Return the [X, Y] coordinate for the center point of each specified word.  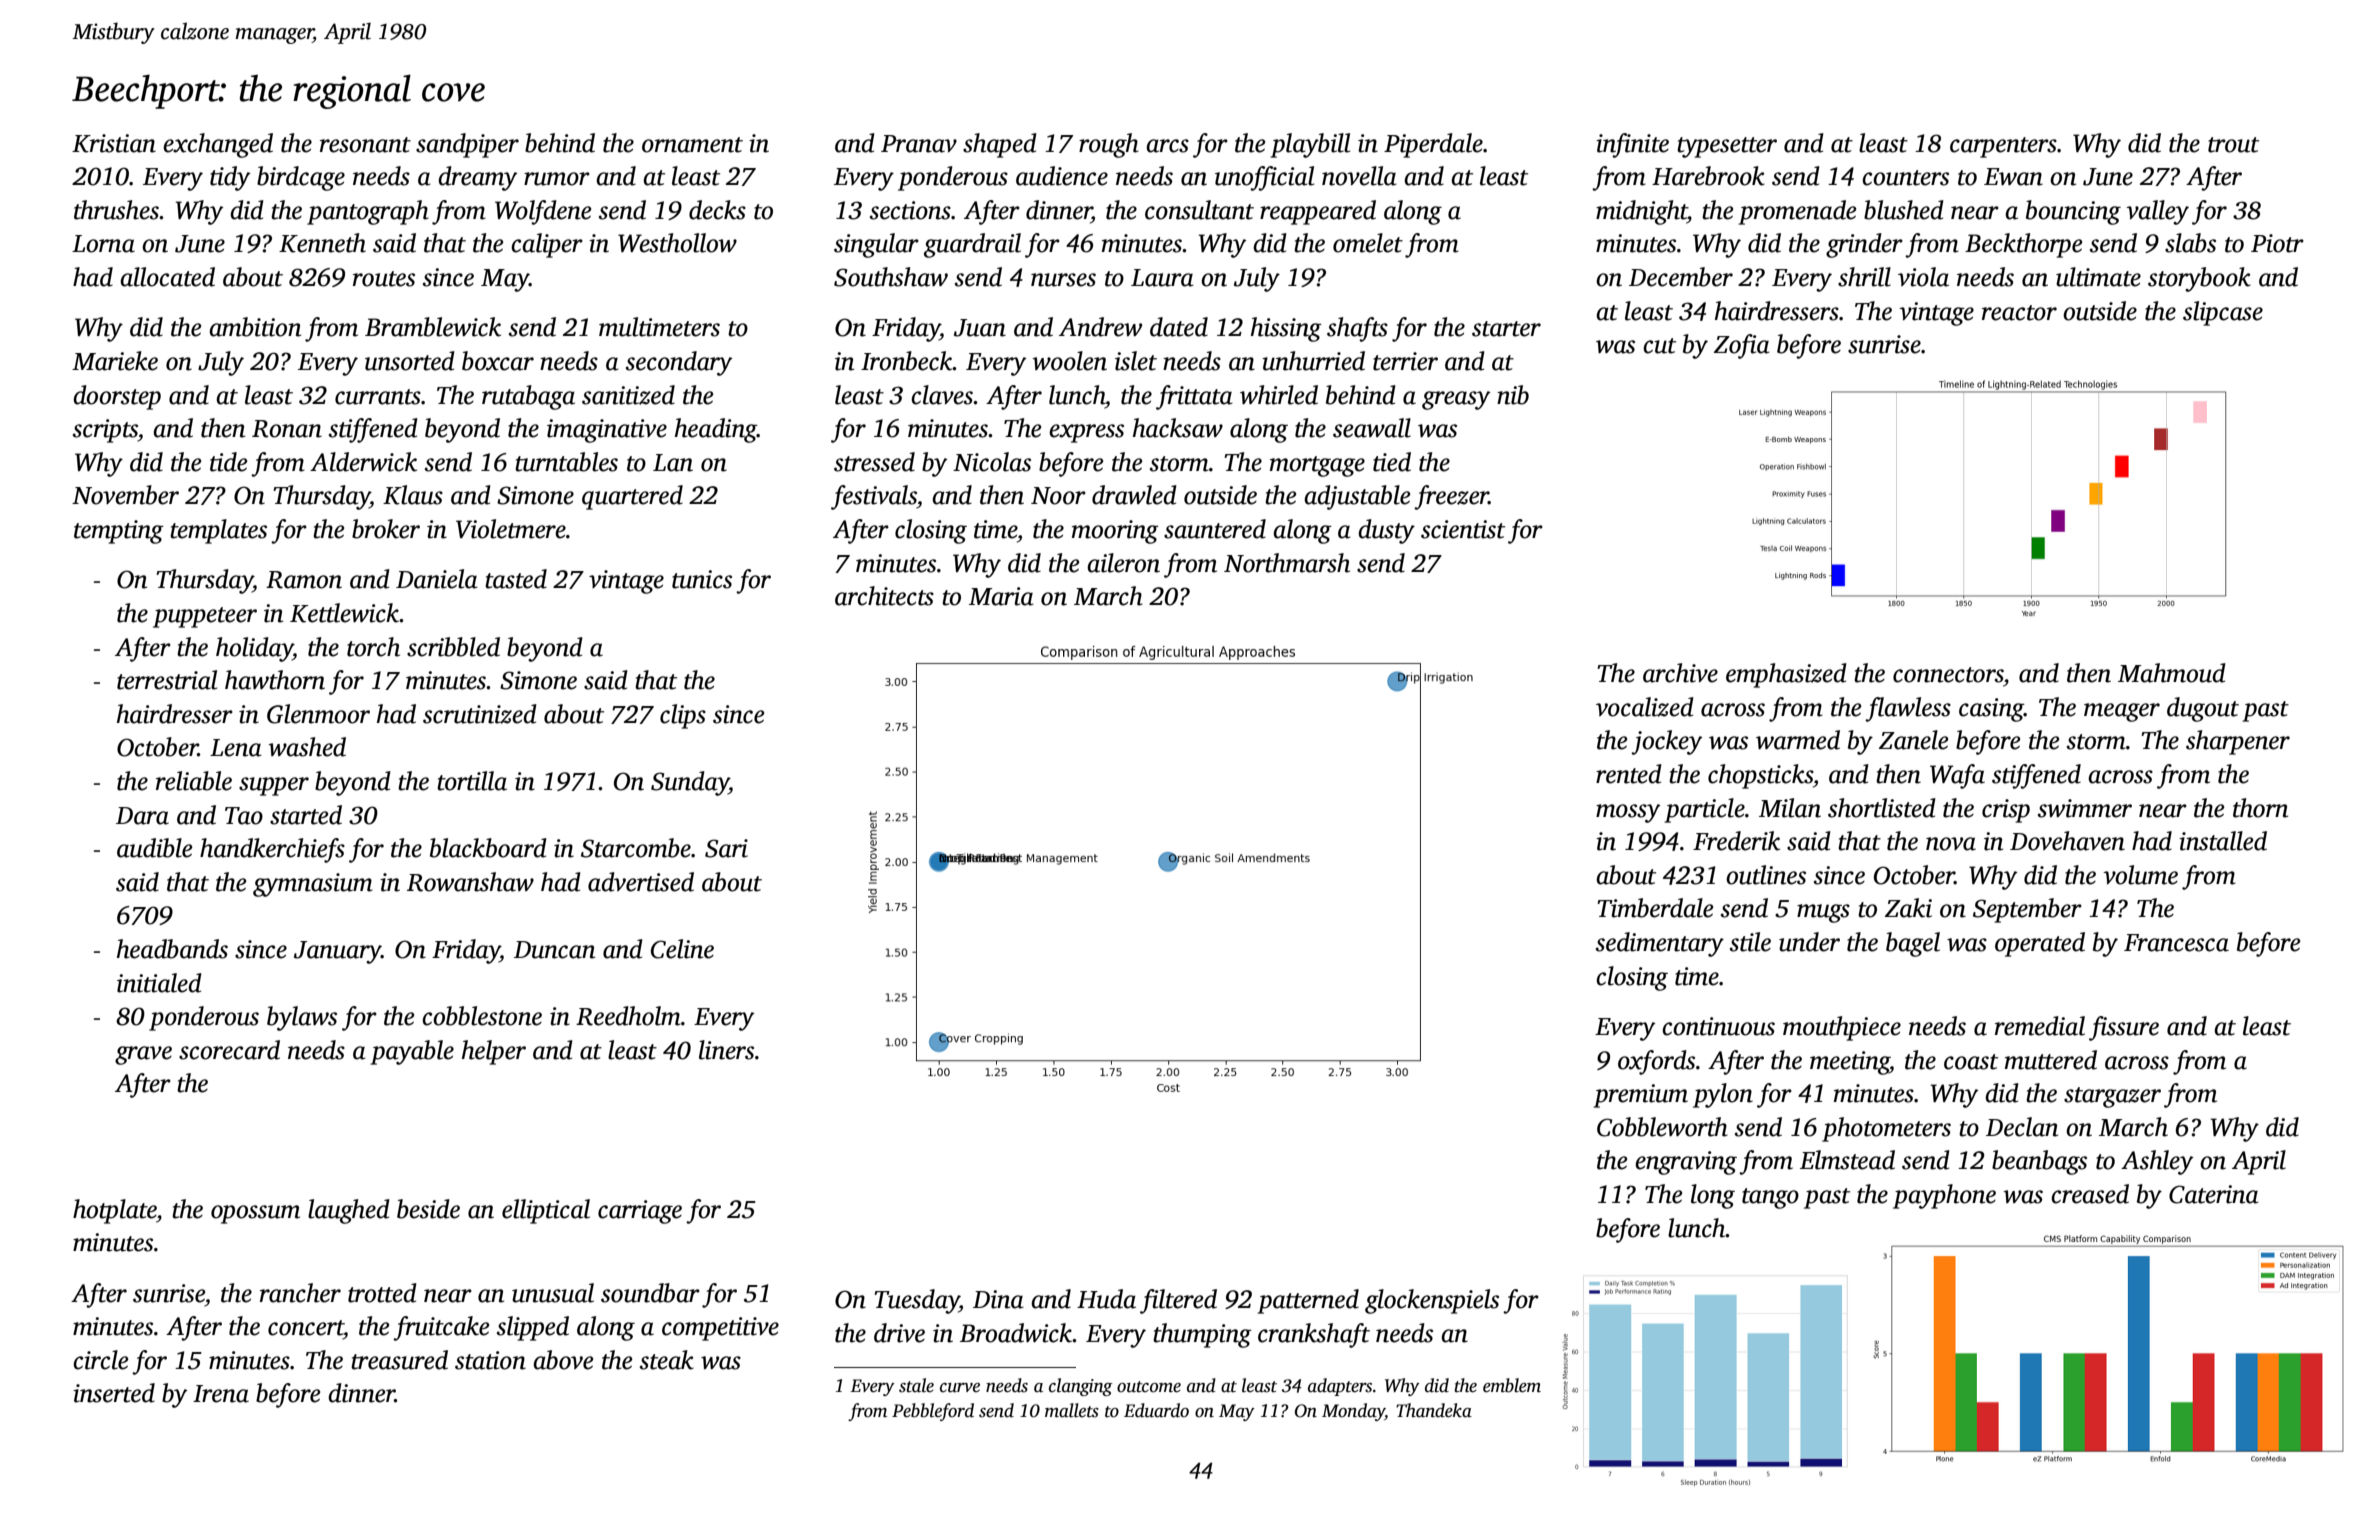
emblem [1512, 1385]
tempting [119, 532]
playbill [1310, 145]
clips [683, 716]
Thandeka [1434, 1410]
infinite [1632, 145]
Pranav [919, 144]
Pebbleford [933, 1412]
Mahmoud [2172, 673]
